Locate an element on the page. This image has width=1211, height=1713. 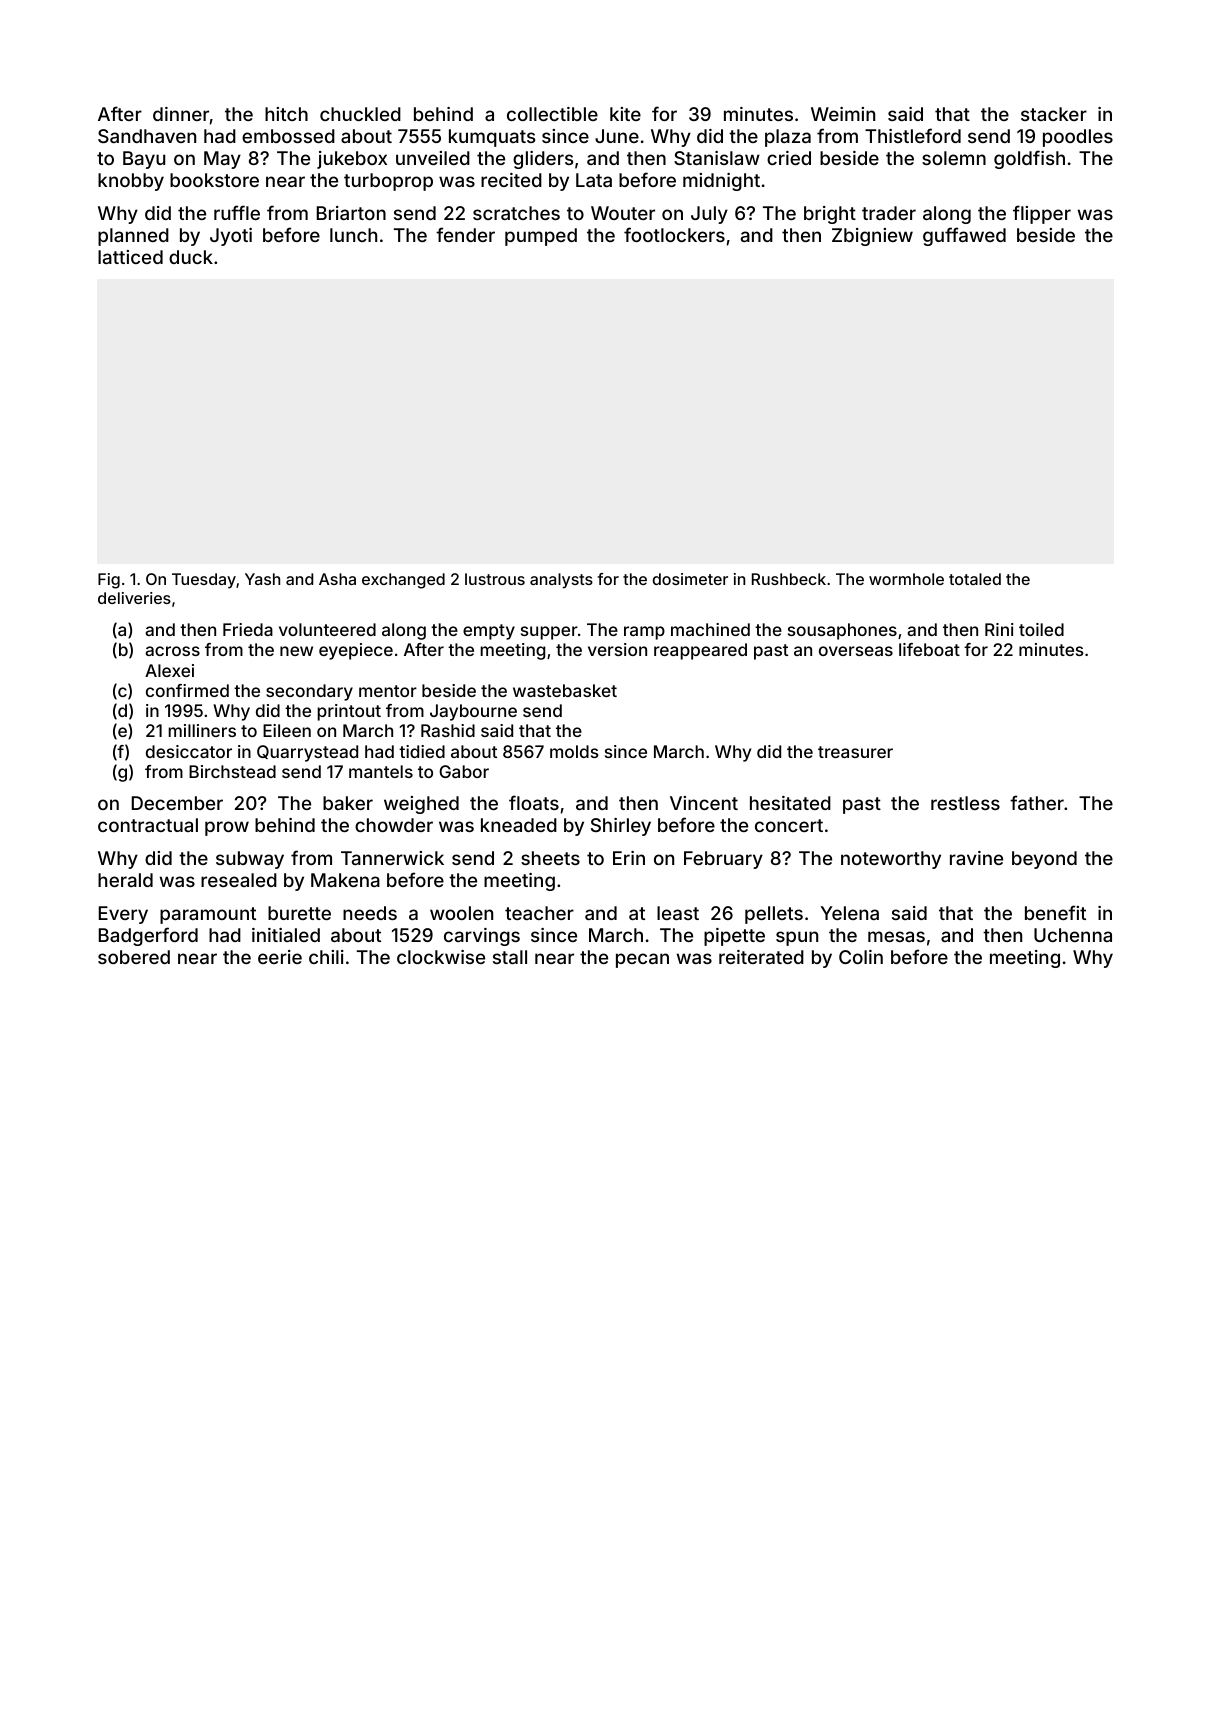
Weimin is located at coordinates (843, 114).
